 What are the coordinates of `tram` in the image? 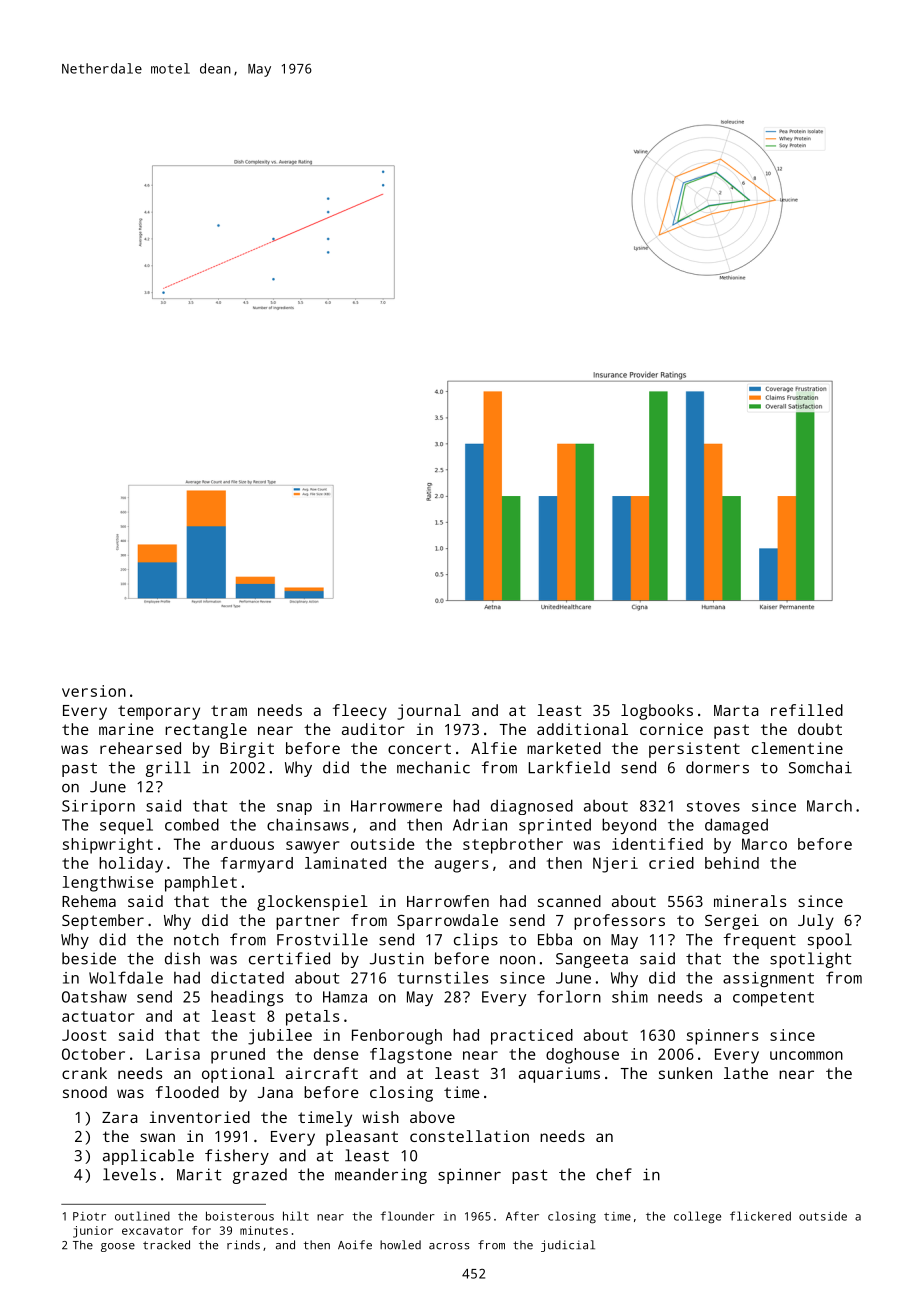 It's located at (229, 710).
